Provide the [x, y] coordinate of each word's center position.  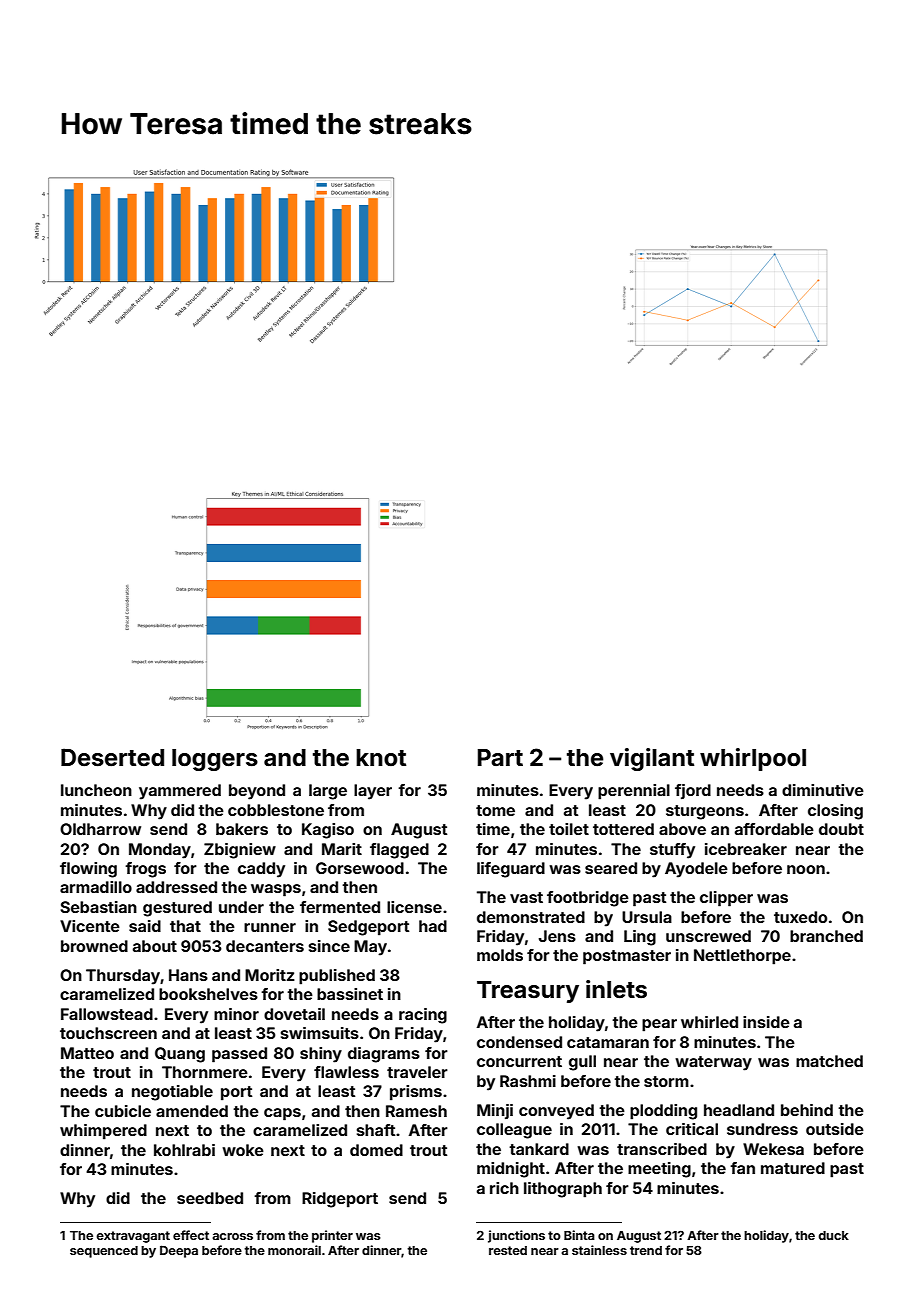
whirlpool [753, 759]
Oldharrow [100, 829]
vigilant [652, 759]
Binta [579, 1235]
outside [835, 1129]
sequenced [104, 1252]
